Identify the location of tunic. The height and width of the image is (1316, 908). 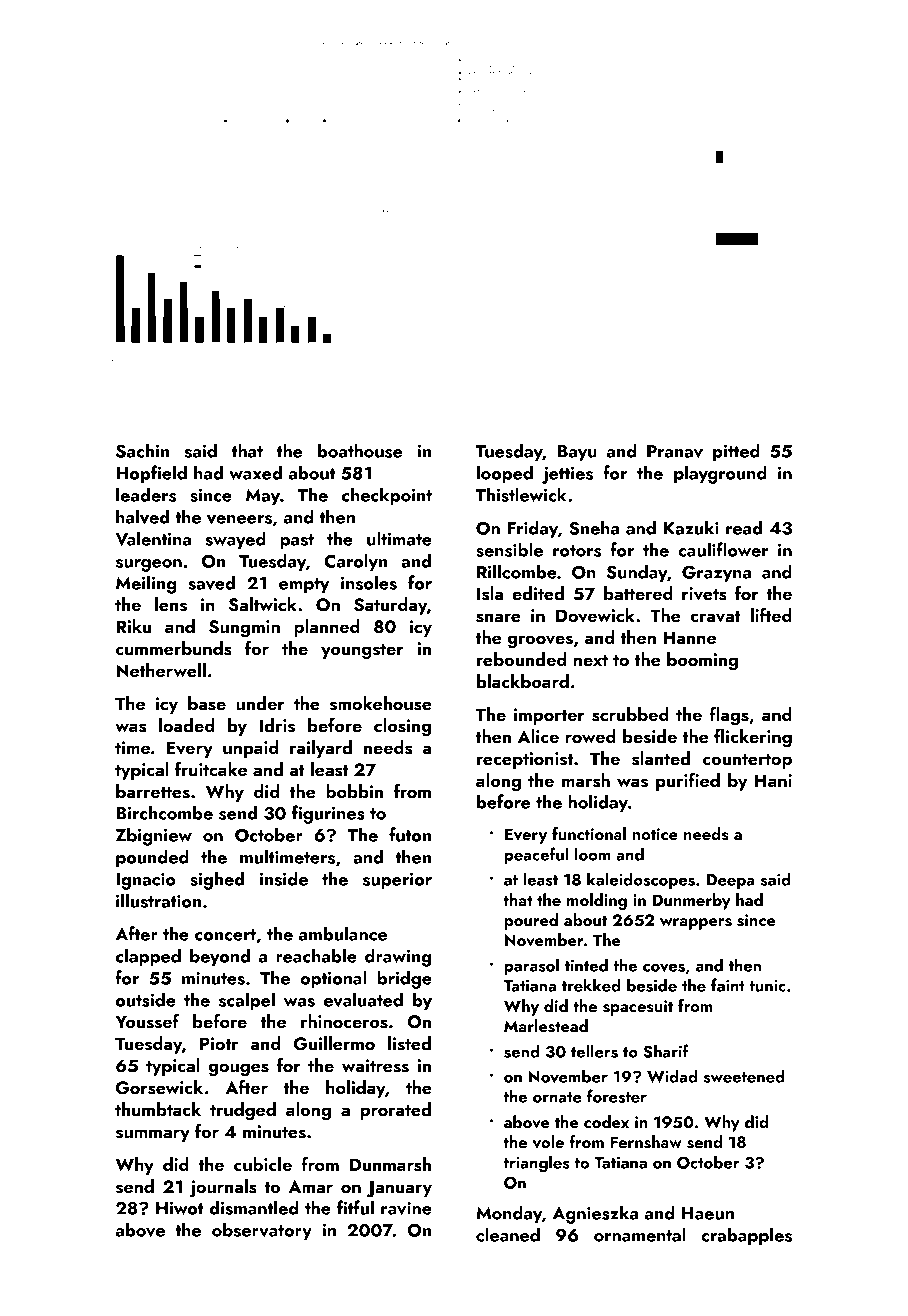
(767, 986).
